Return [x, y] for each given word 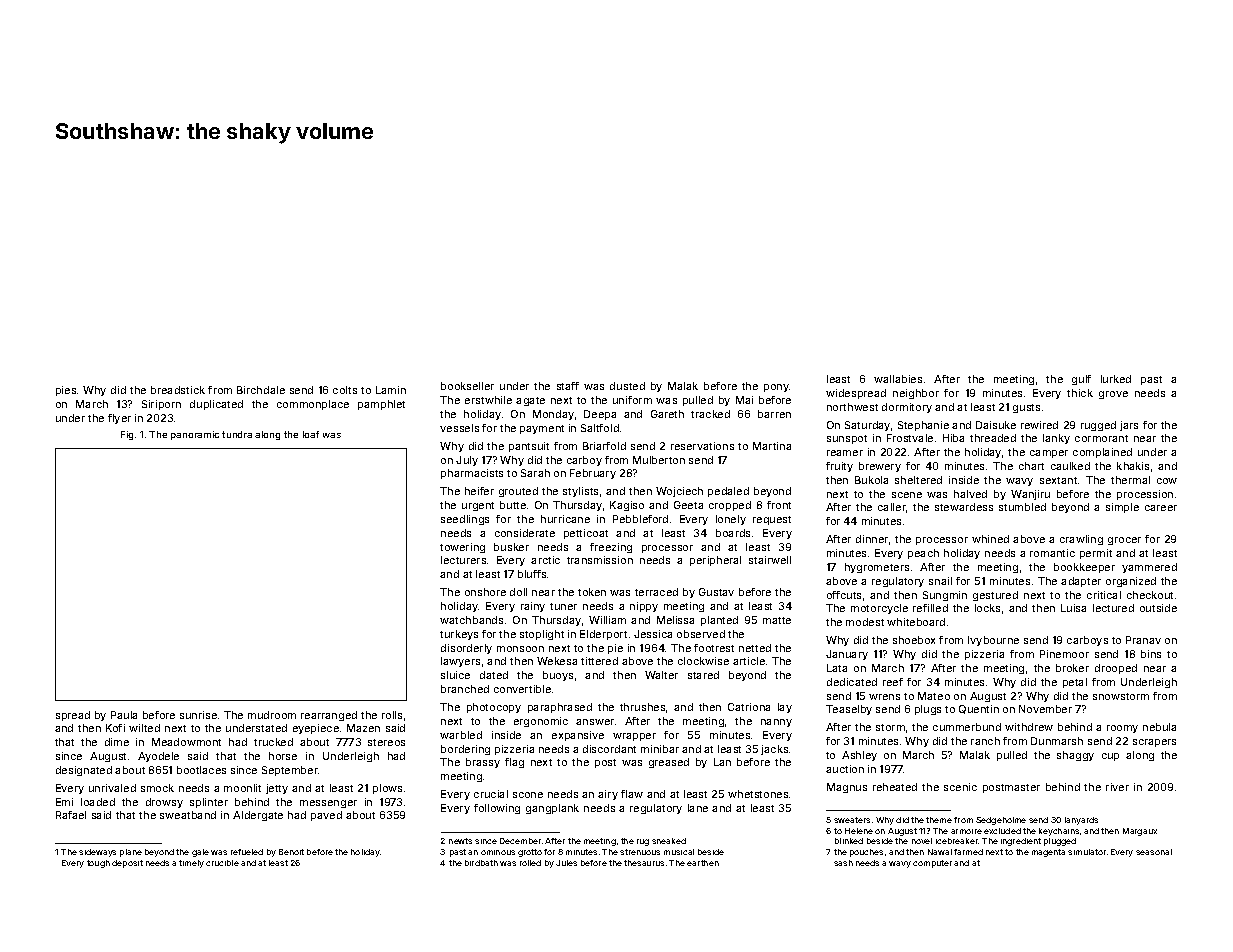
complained [1102, 453]
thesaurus [644, 863]
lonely [731, 520]
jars [1129, 426]
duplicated [216, 405]
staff [568, 386]
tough [98, 864]
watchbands [471, 620]
